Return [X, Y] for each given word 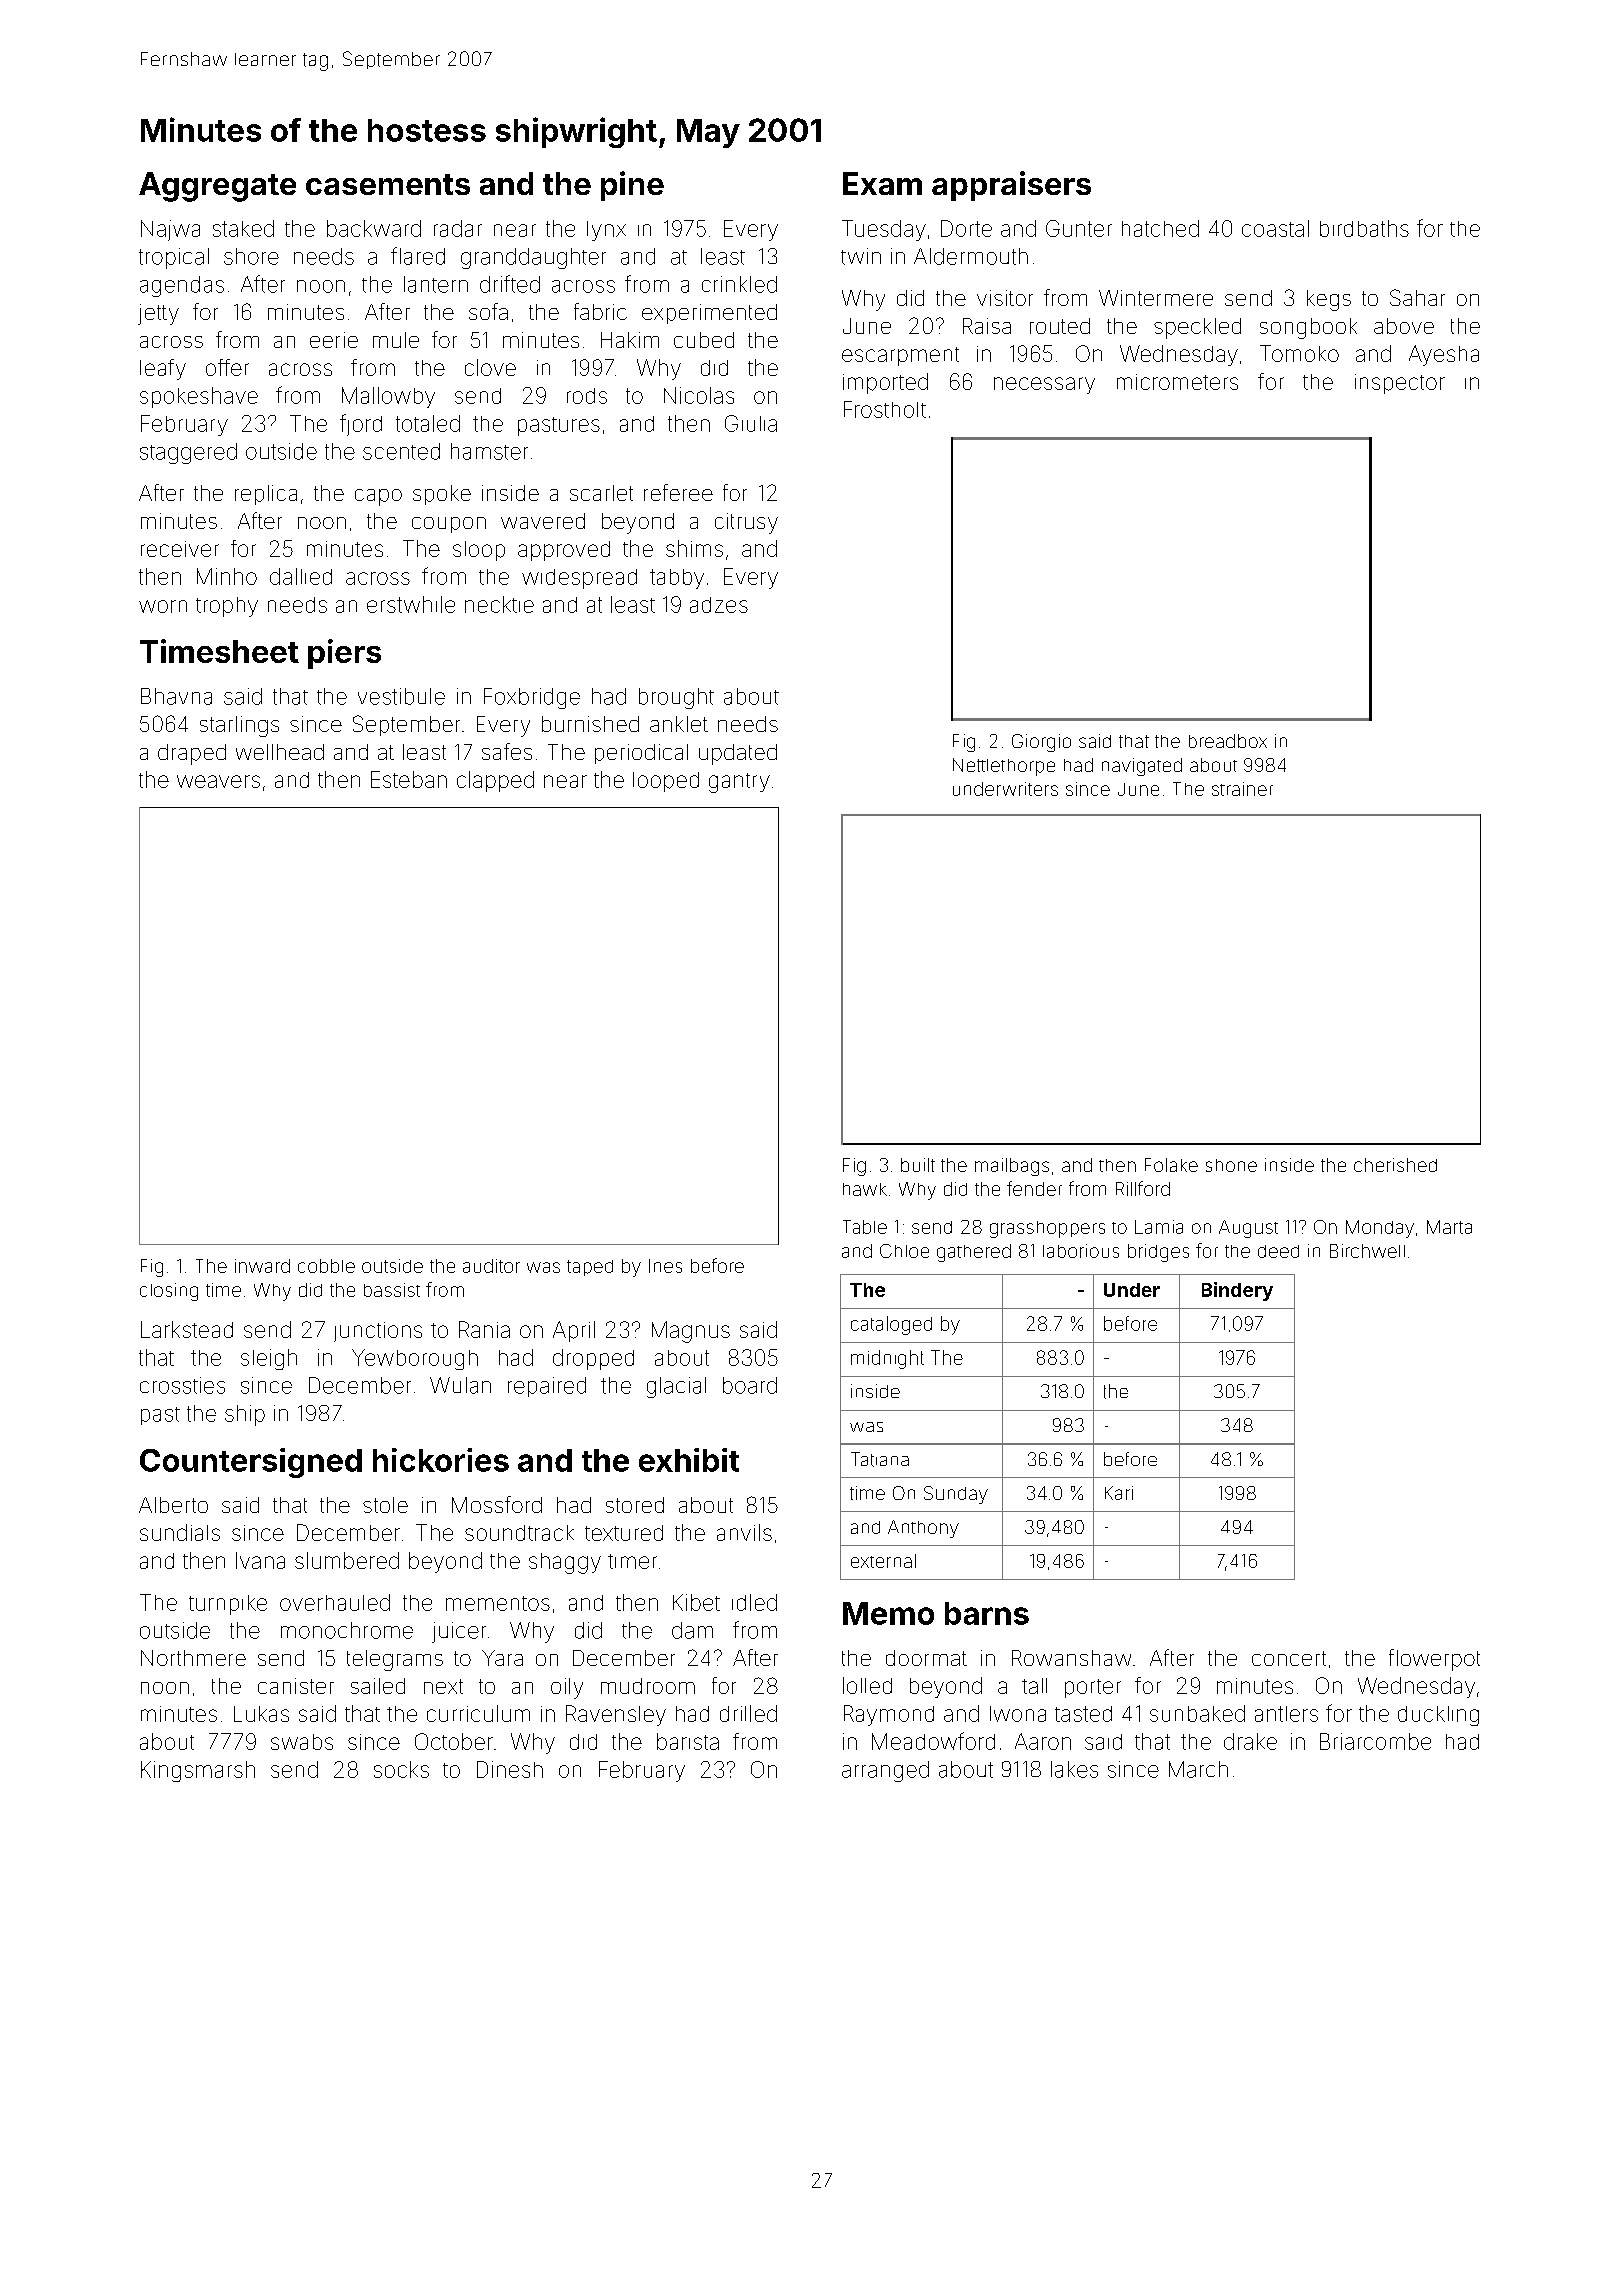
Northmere [193, 1658]
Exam [882, 183]
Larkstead [187, 1329]
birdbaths [1364, 228]
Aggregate [217, 187]
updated [738, 754]
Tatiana [880, 1459]
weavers [218, 781]
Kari [1119, 1493]
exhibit [689, 1460]
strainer [1242, 789]
